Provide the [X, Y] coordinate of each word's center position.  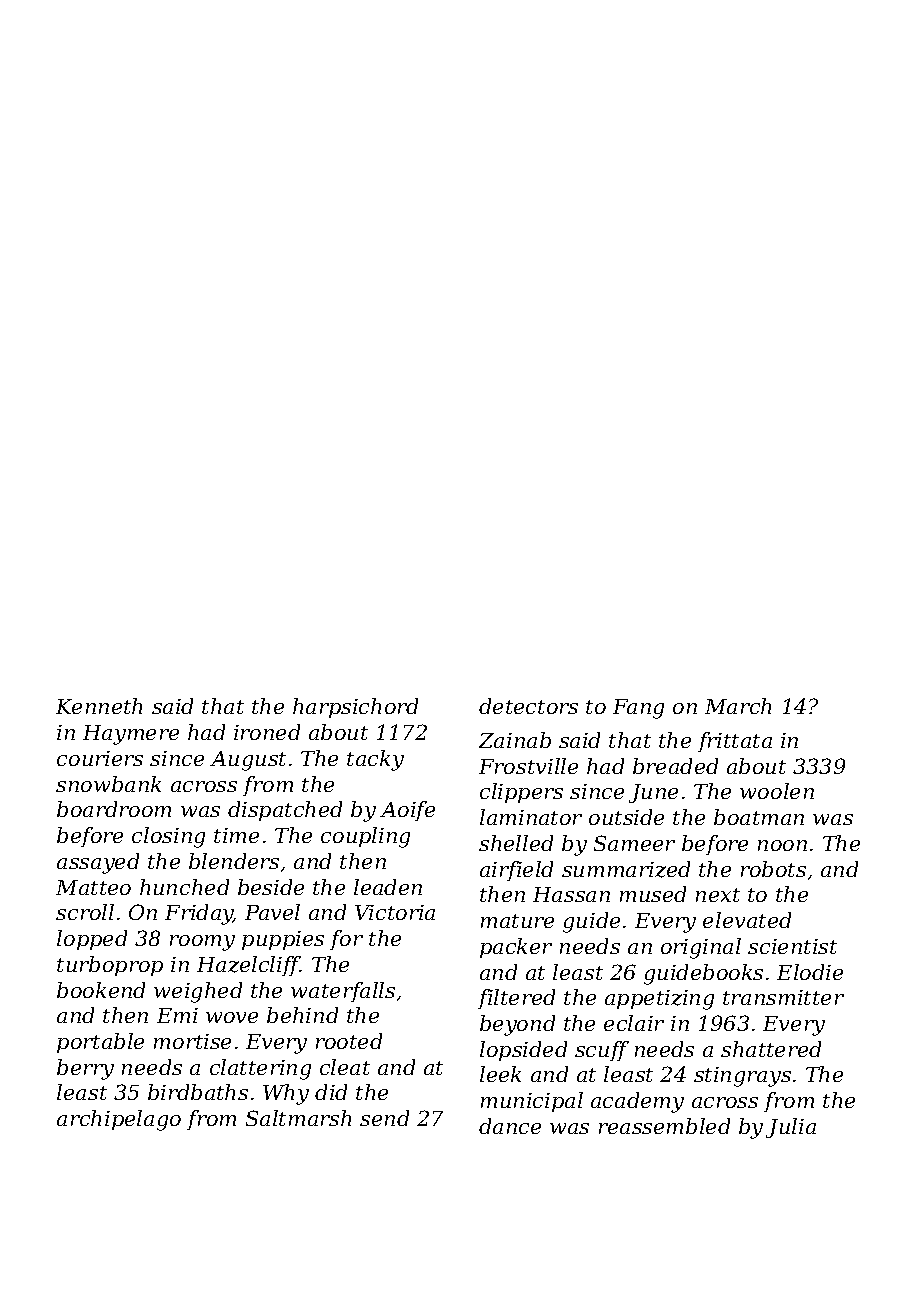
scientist [792, 946]
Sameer [634, 843]
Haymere [131, 735]
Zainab [515, 740]
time [236, 835]
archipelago [119, 1120]
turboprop [110, 966]
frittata [735, 742]
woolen [777, 791]
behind [302, 1015]
